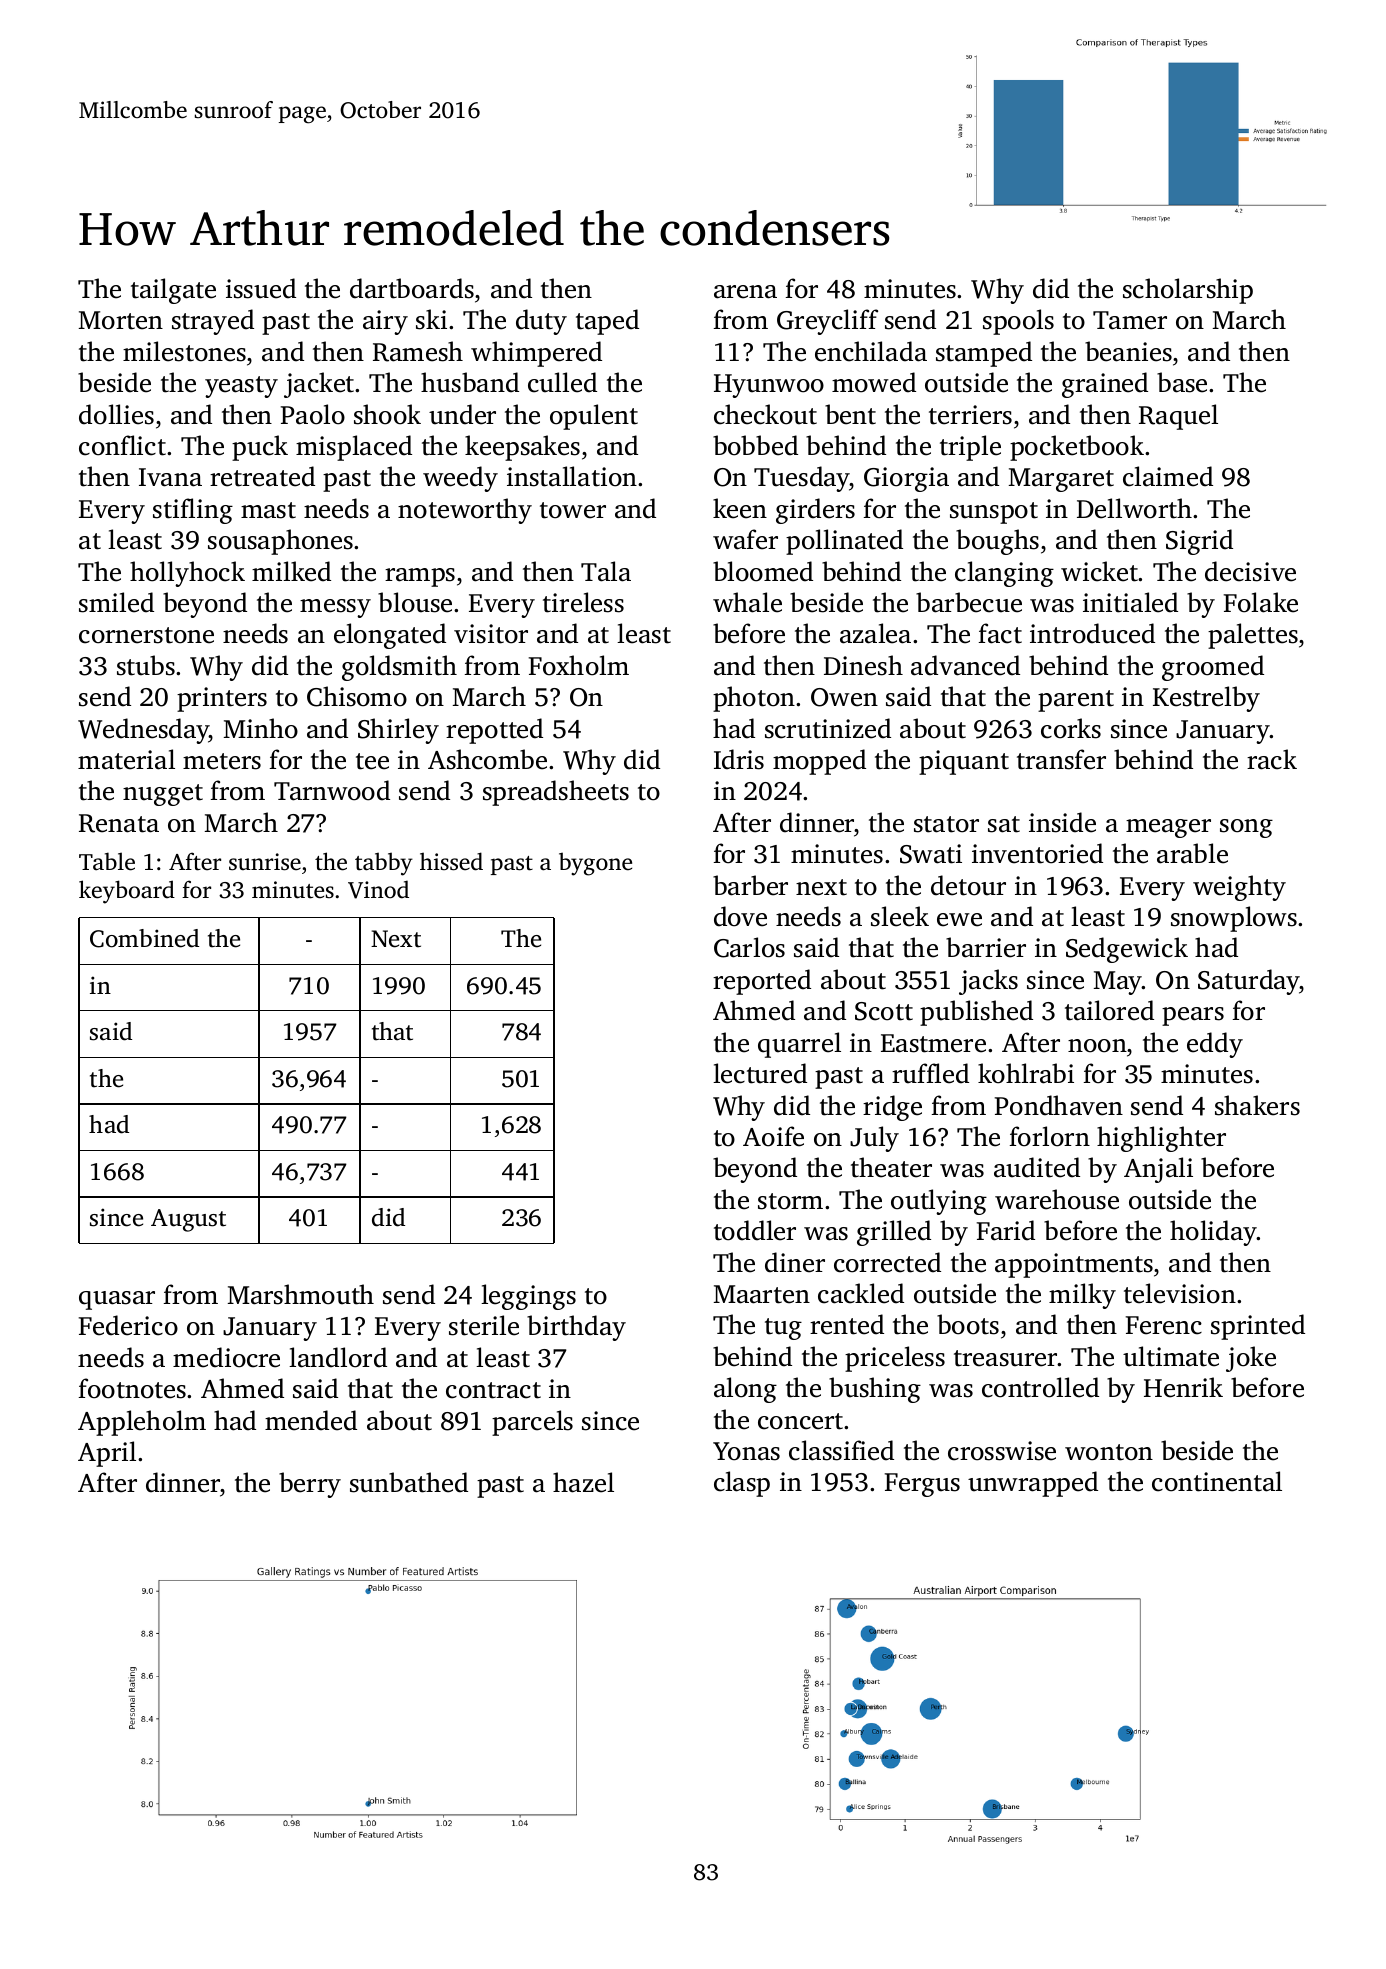 This screenshot has height=1969, width=1386. I want to click on quasar, so click(117, 1300).
